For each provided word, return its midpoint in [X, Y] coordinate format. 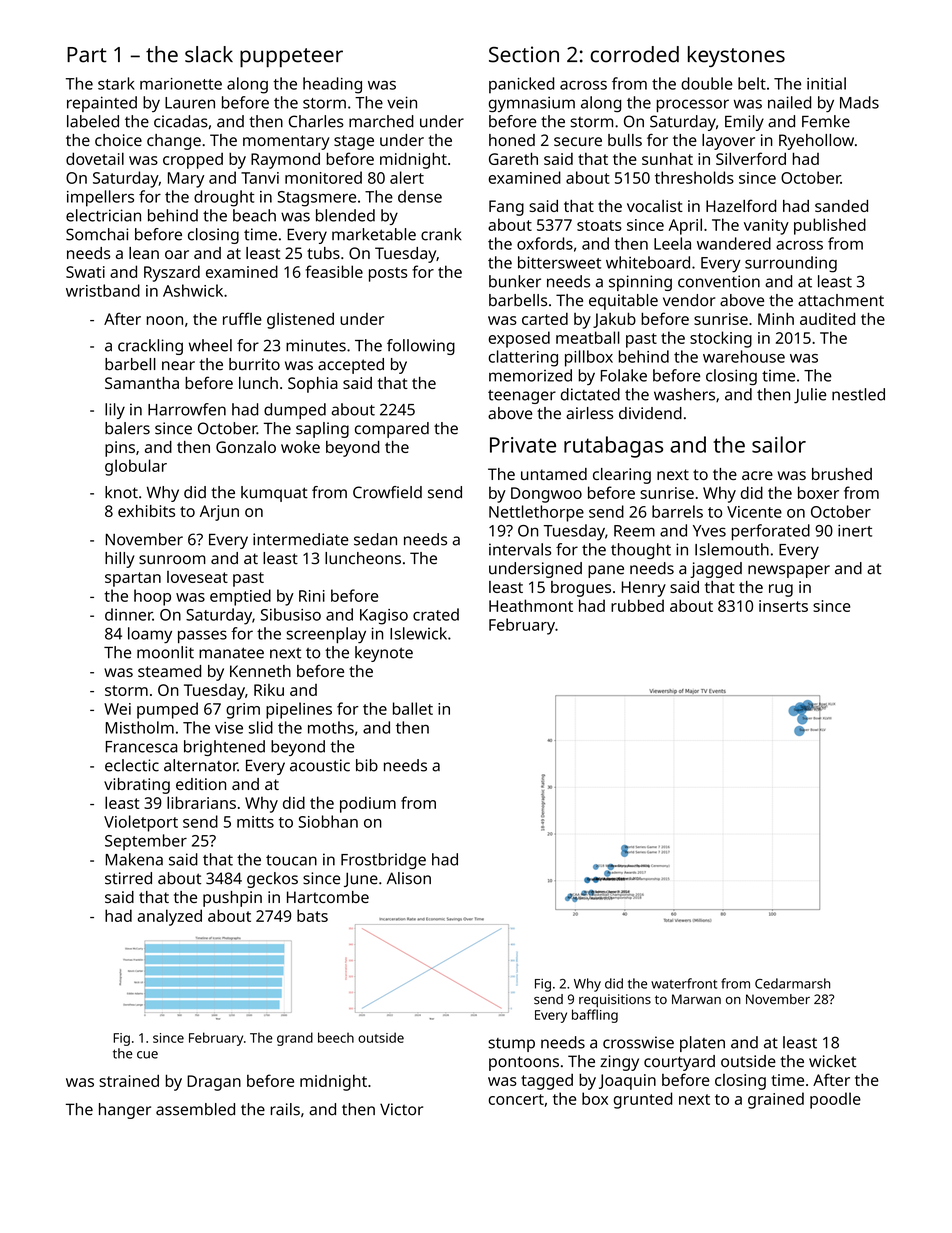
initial [826, 83]
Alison [409, 878]
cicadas [181, 121]
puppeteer [291, 58]
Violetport [141, 823]
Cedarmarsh [792, 983]
